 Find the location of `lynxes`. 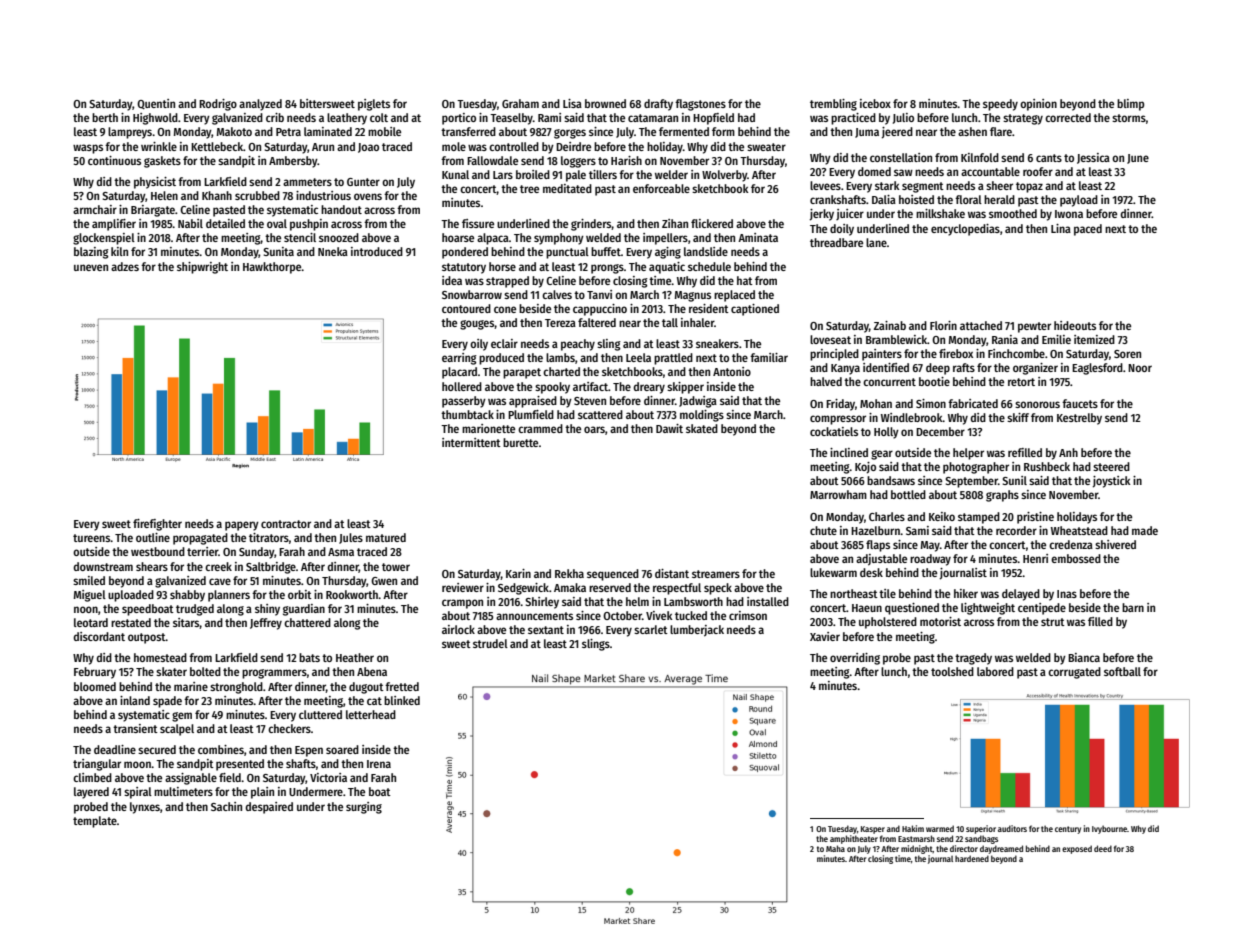

lynxes is located at coordinates (145, 808).
